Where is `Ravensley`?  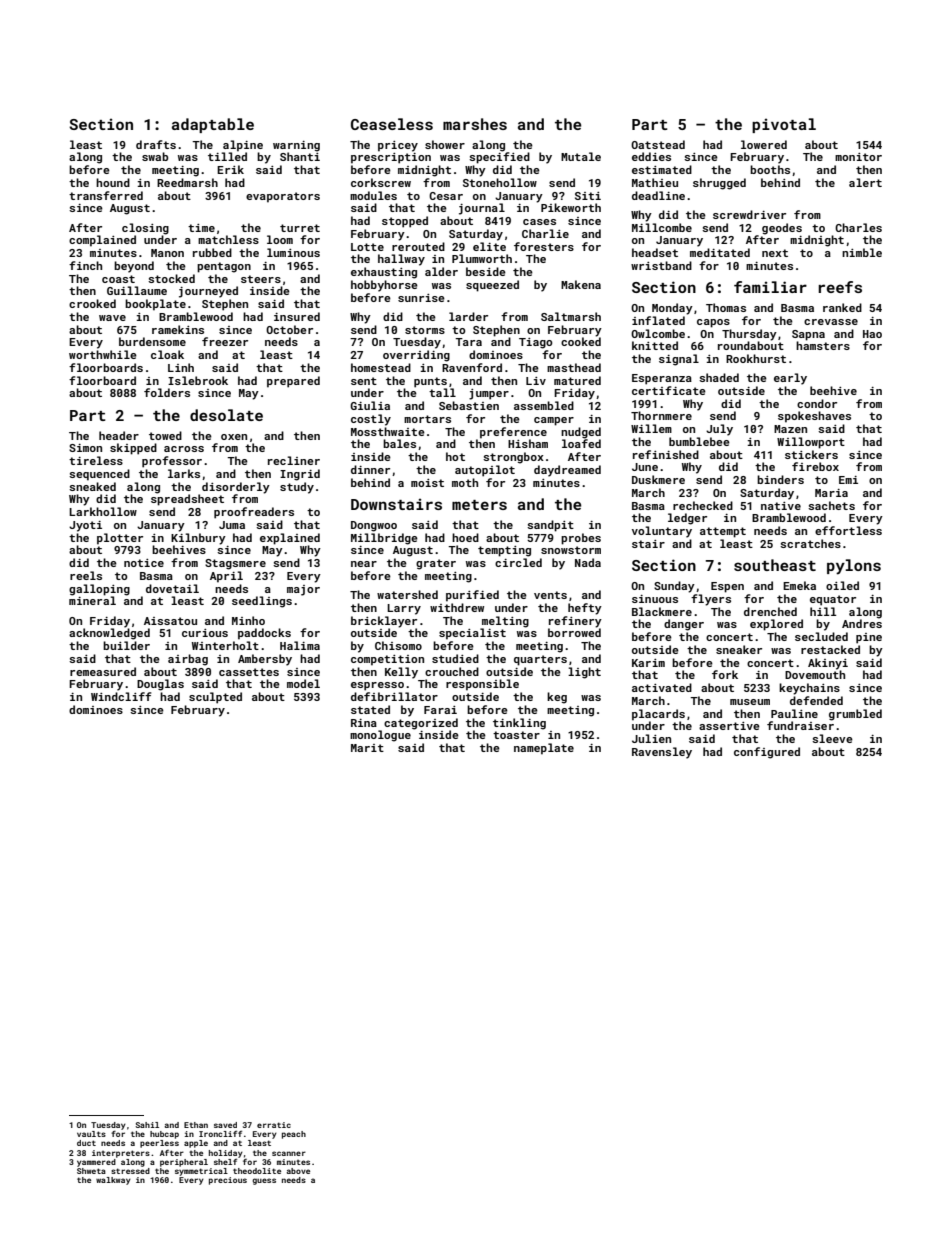 Ravensley is located at coordinates (662, 753).
